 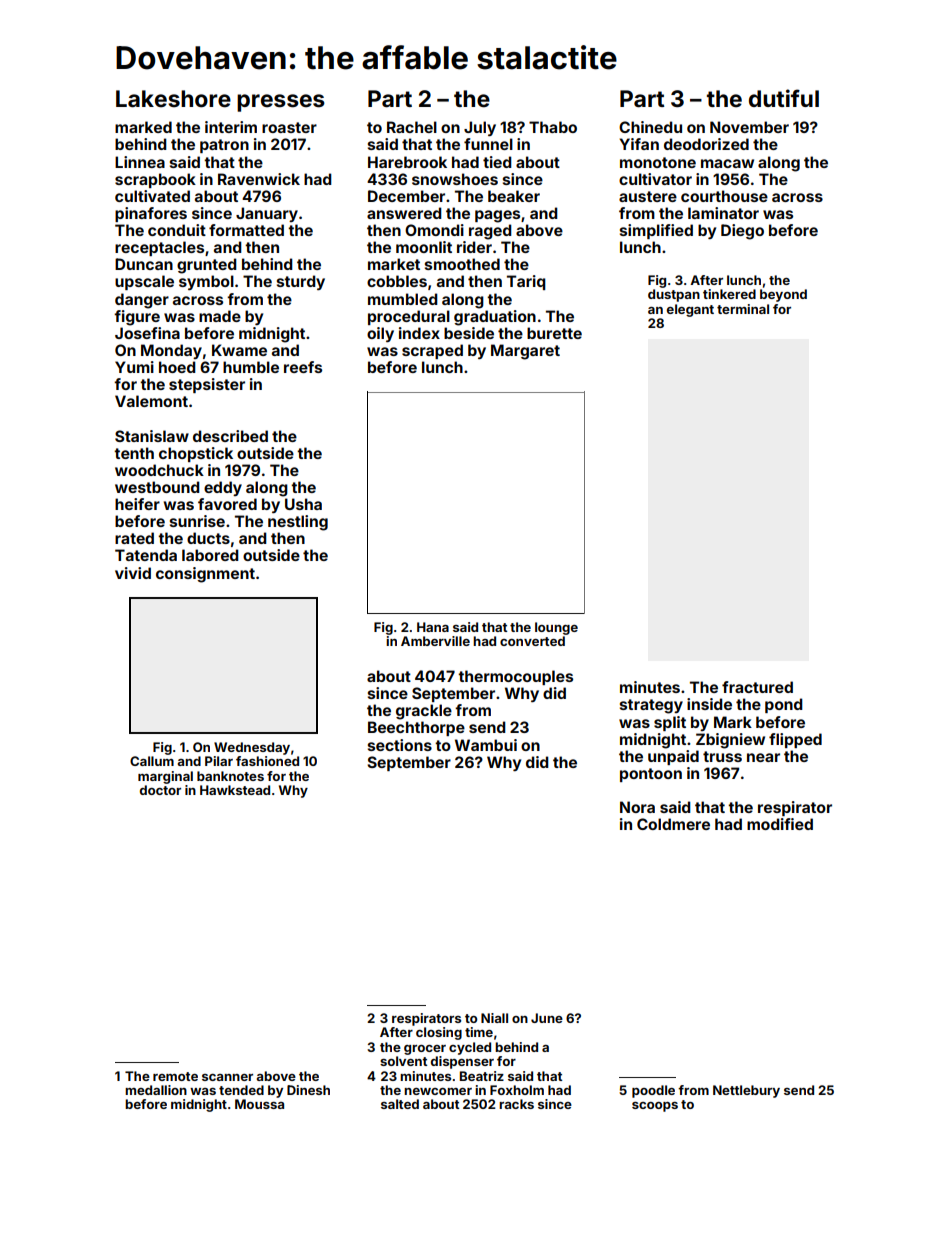 I want to click on Lakeshore, so click(x=173, y=99).
